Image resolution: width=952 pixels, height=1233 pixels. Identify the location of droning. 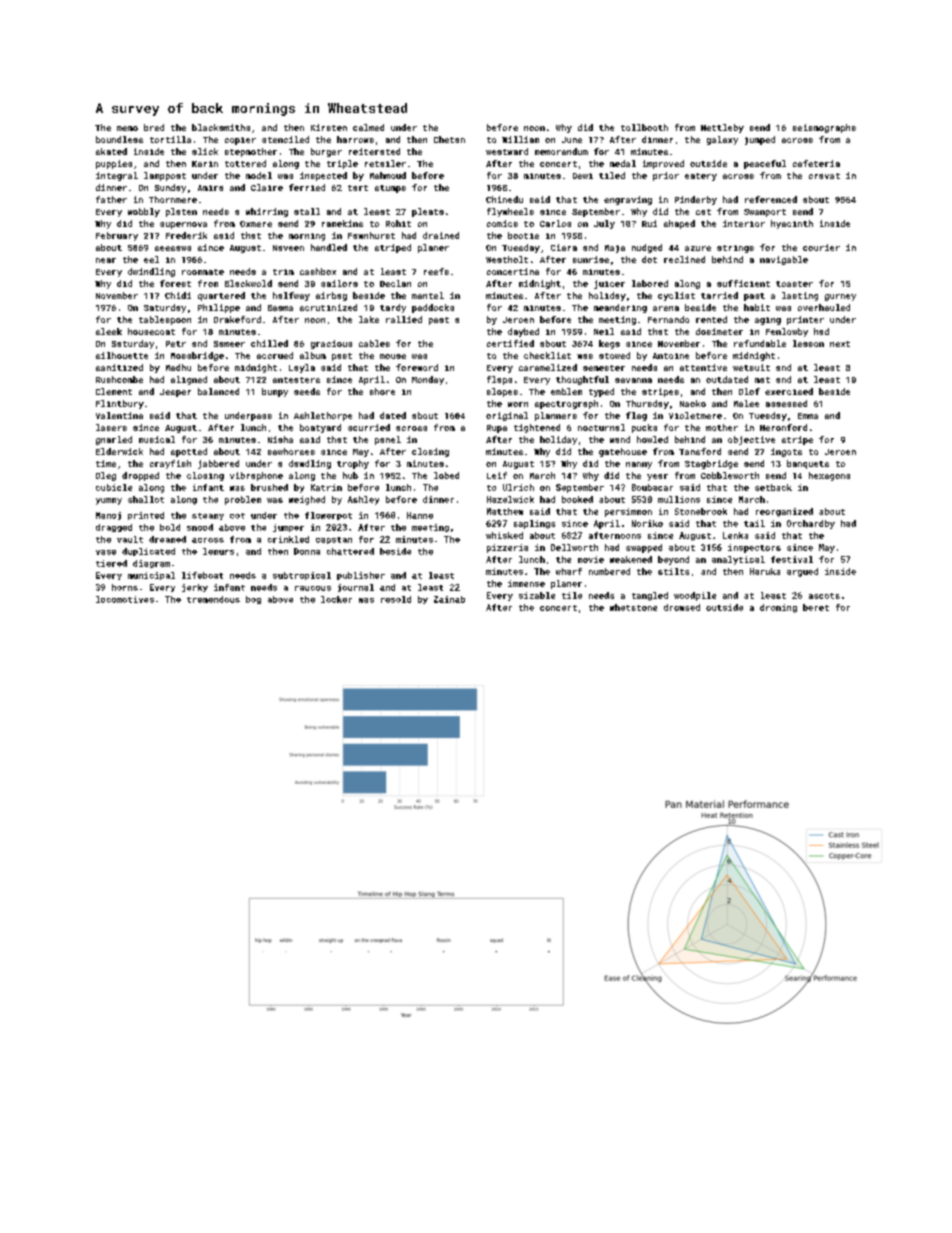
(778, 608).
